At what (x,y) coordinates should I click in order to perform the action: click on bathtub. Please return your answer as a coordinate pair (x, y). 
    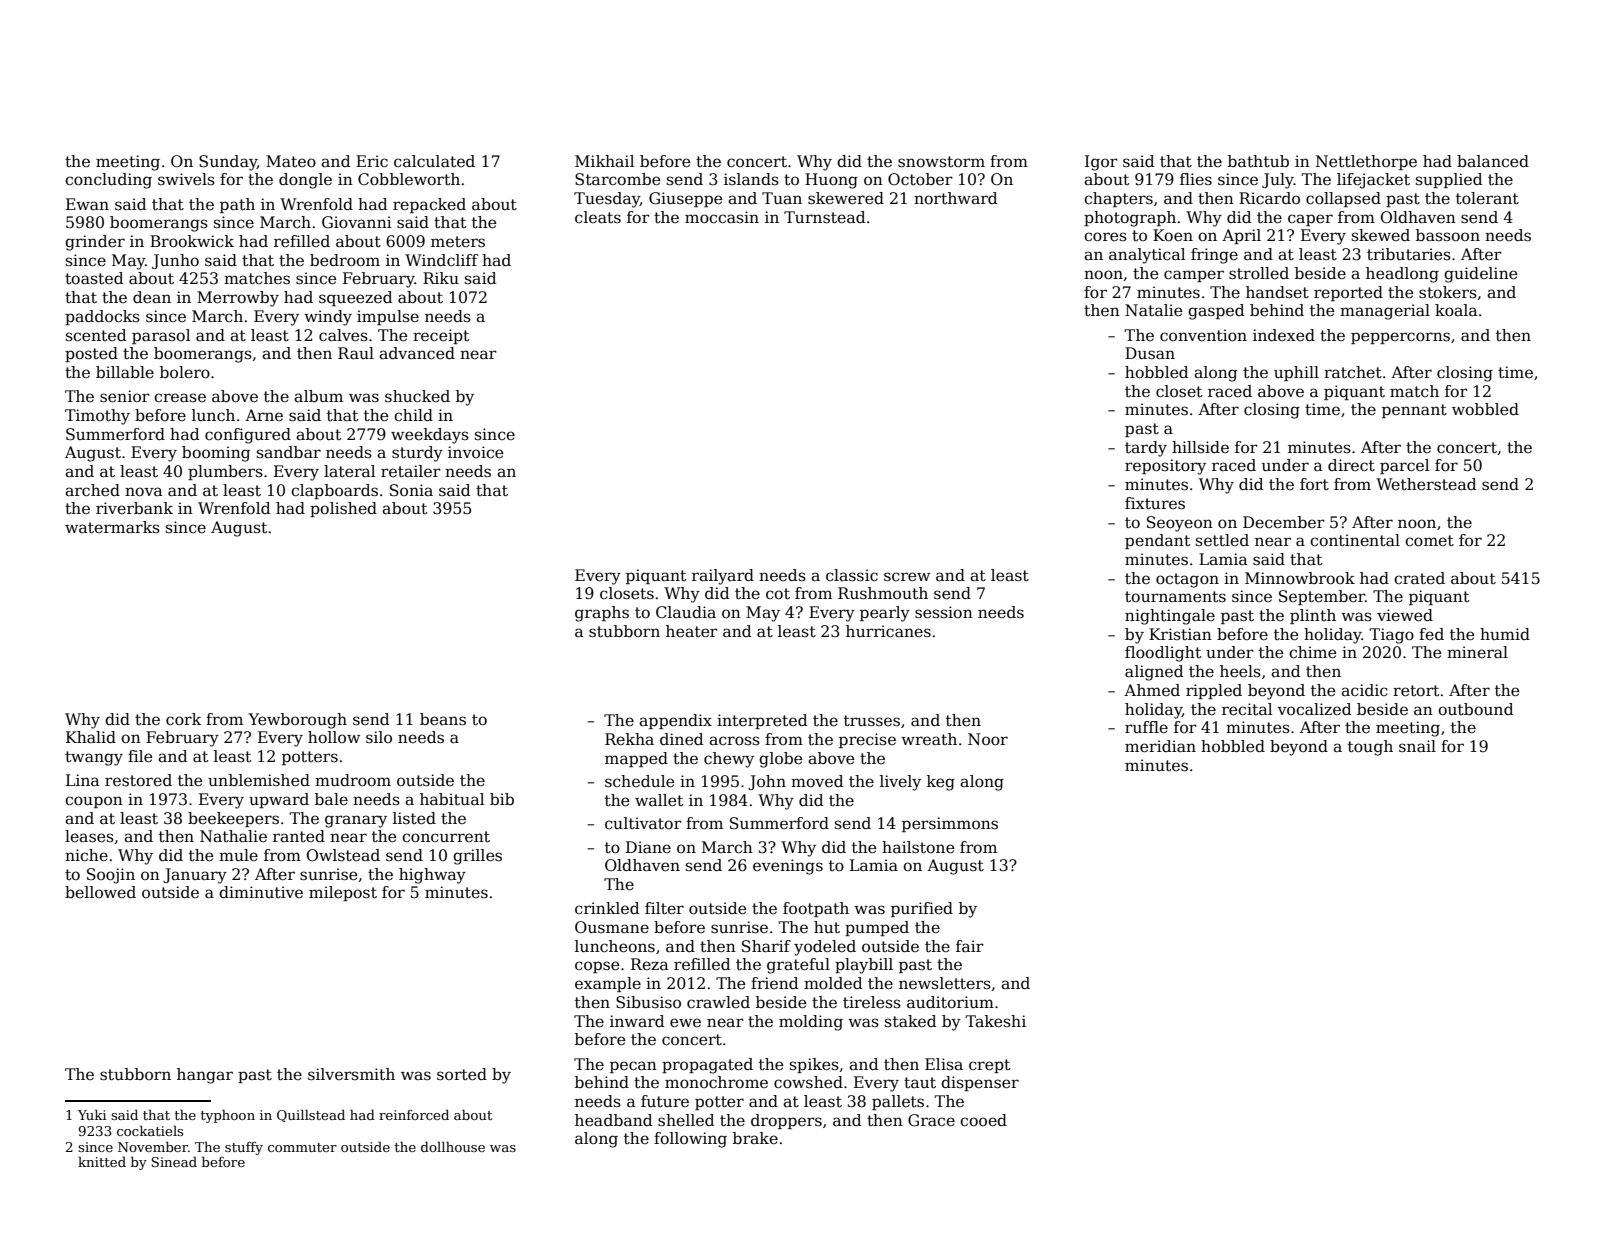
    Looking at the image, I should click on (1258, 161).
